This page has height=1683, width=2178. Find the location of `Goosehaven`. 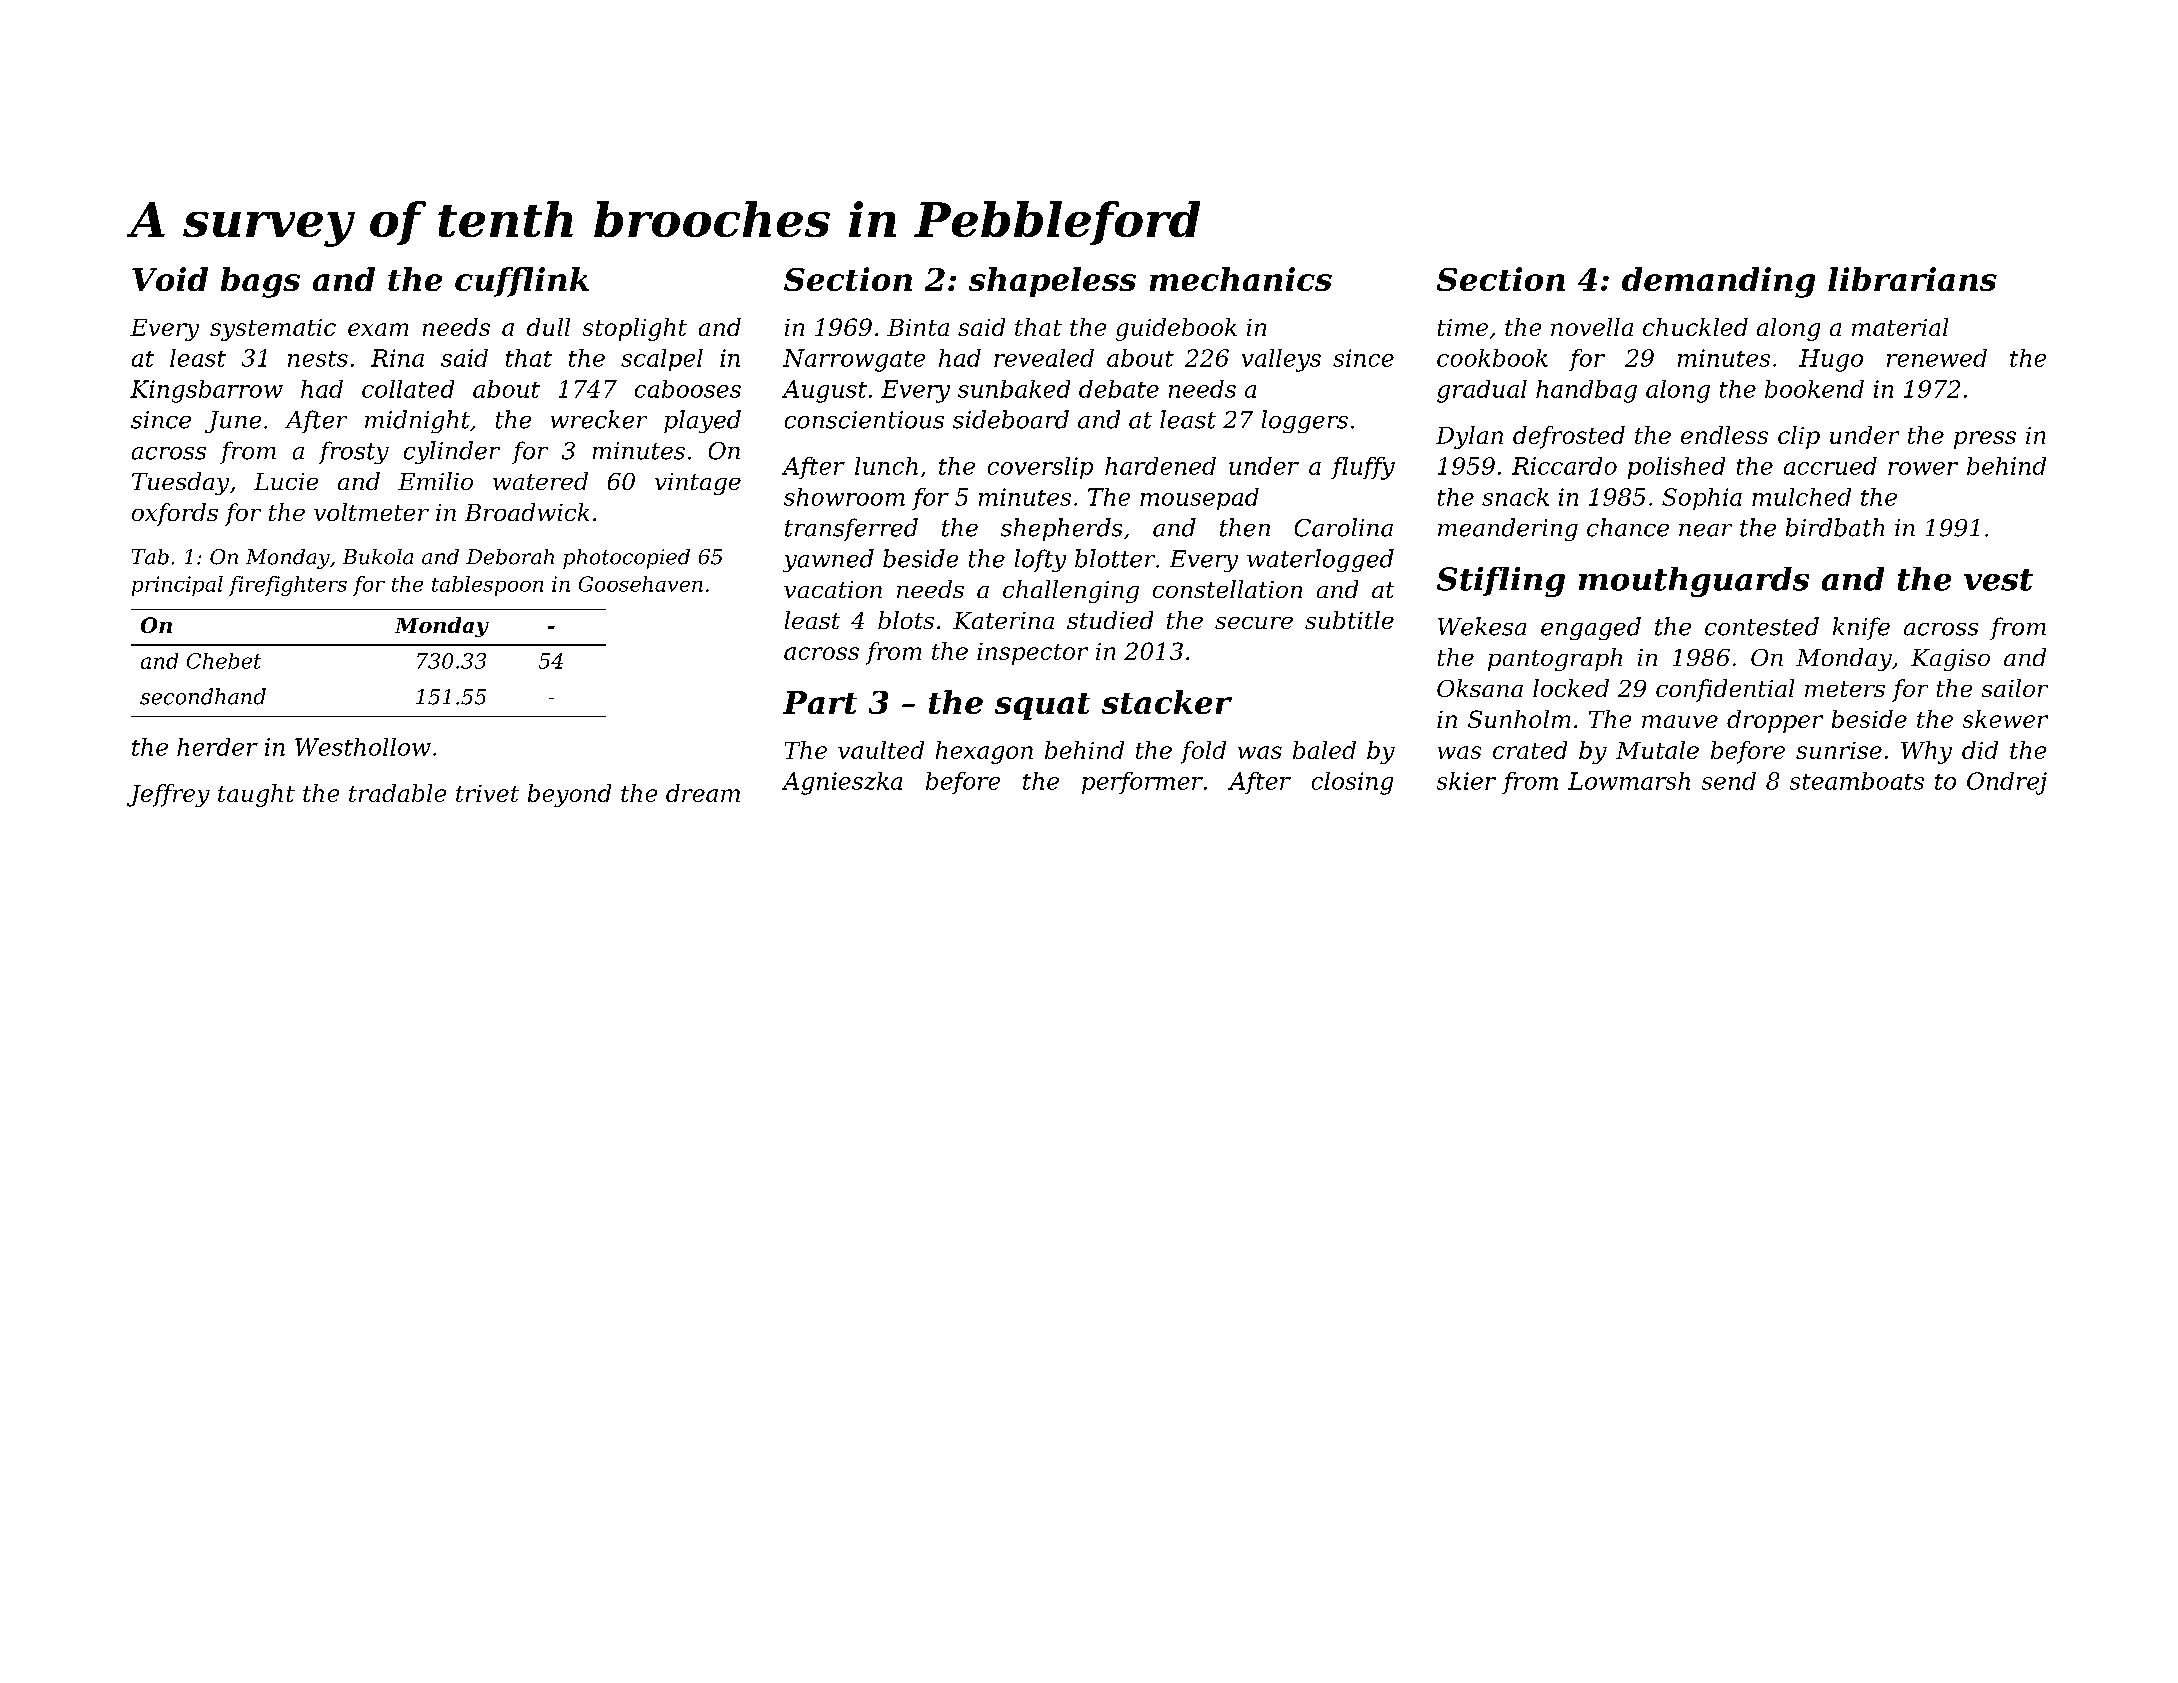

Goosehaven is located at coordinates (641, 584).
